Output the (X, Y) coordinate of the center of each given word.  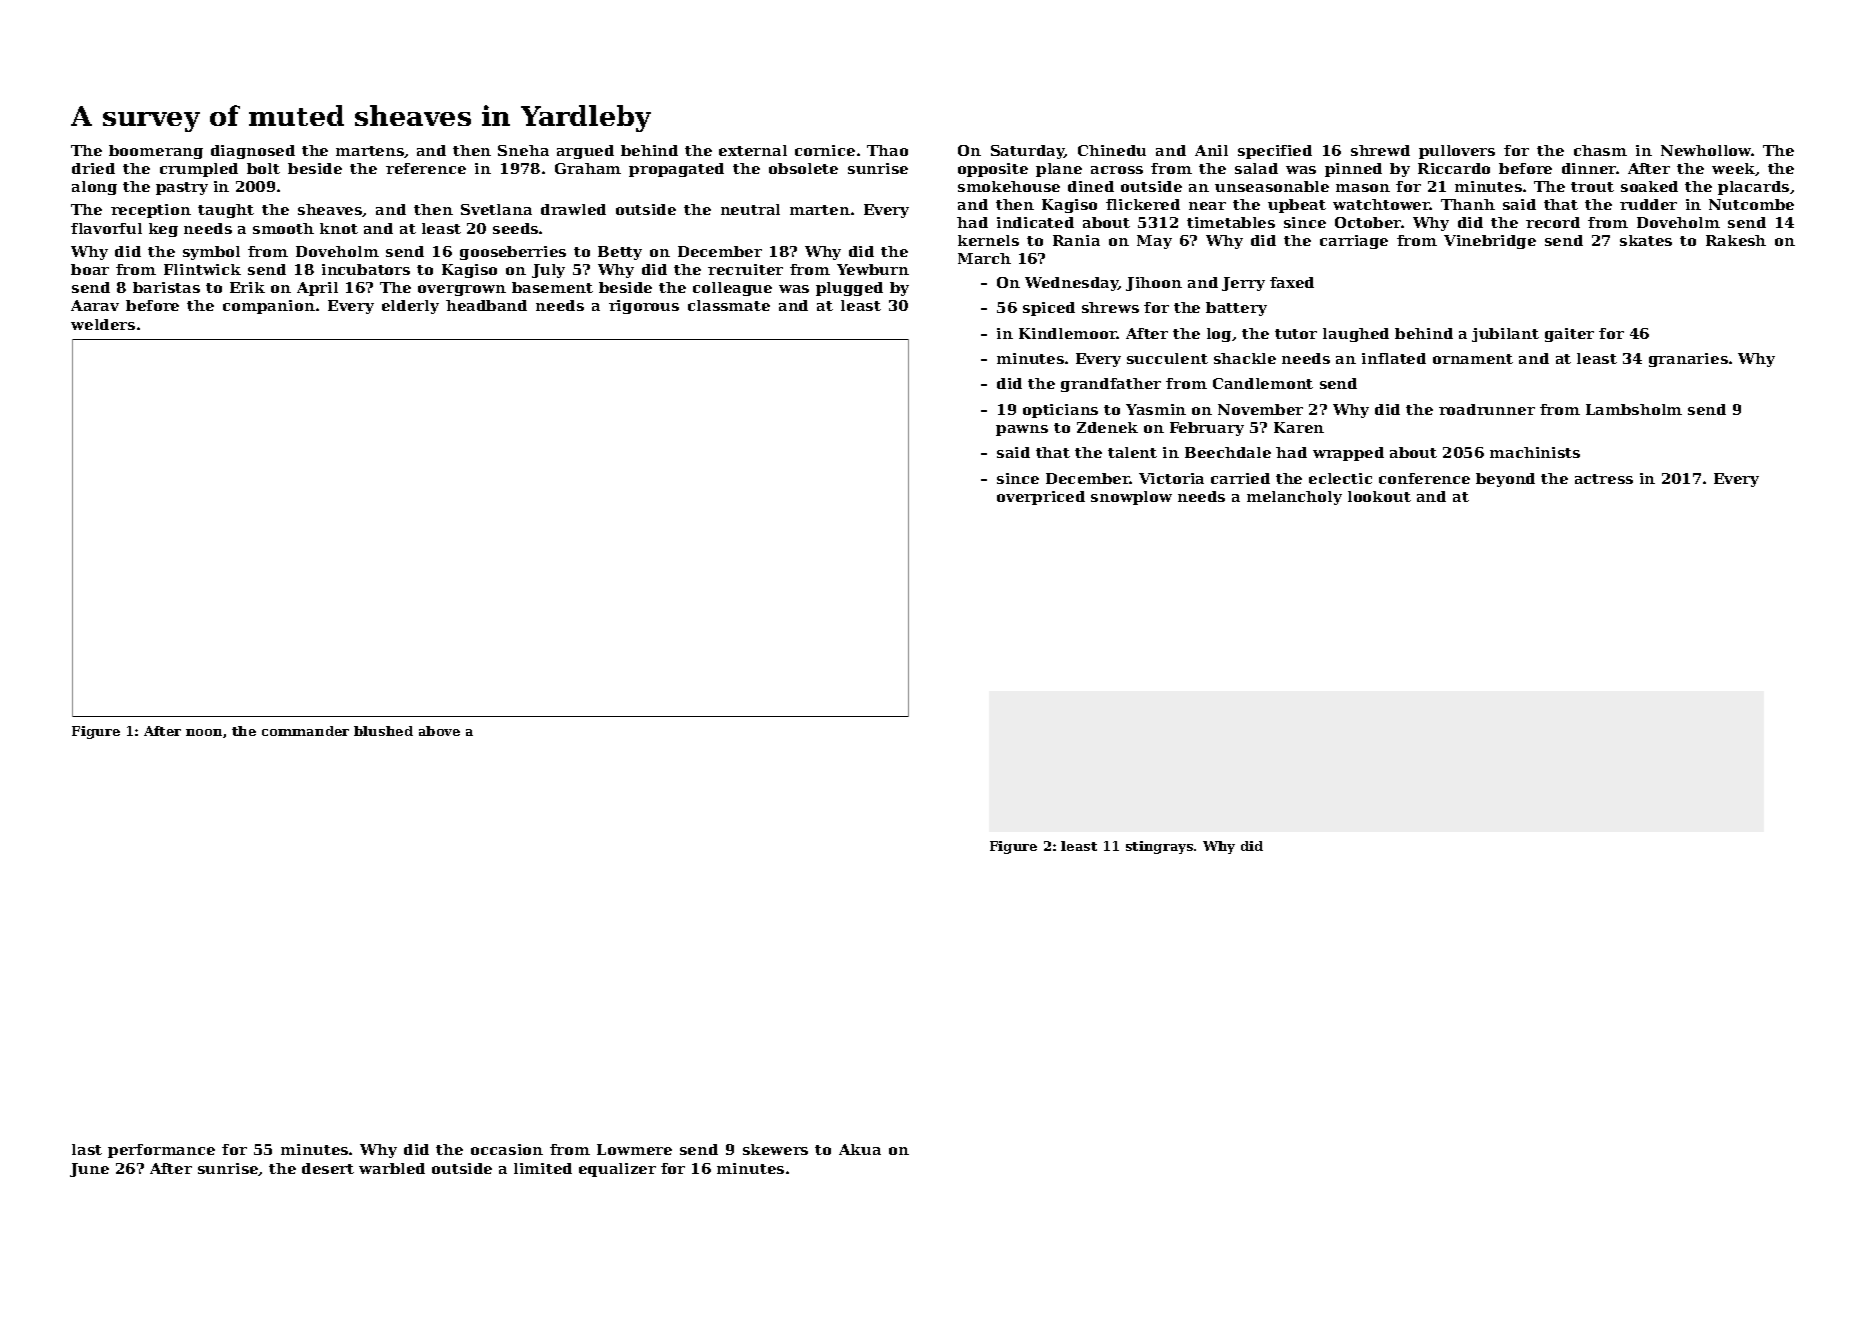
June (89, 1170)
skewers (775, 1149)
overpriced (1041, 498)
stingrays (1159, 847)
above (439, 731)
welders (103, 324)
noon (204, 732)
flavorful (106, 228)
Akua (860, 1149)
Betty (620, 253)
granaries (1688, 360)
